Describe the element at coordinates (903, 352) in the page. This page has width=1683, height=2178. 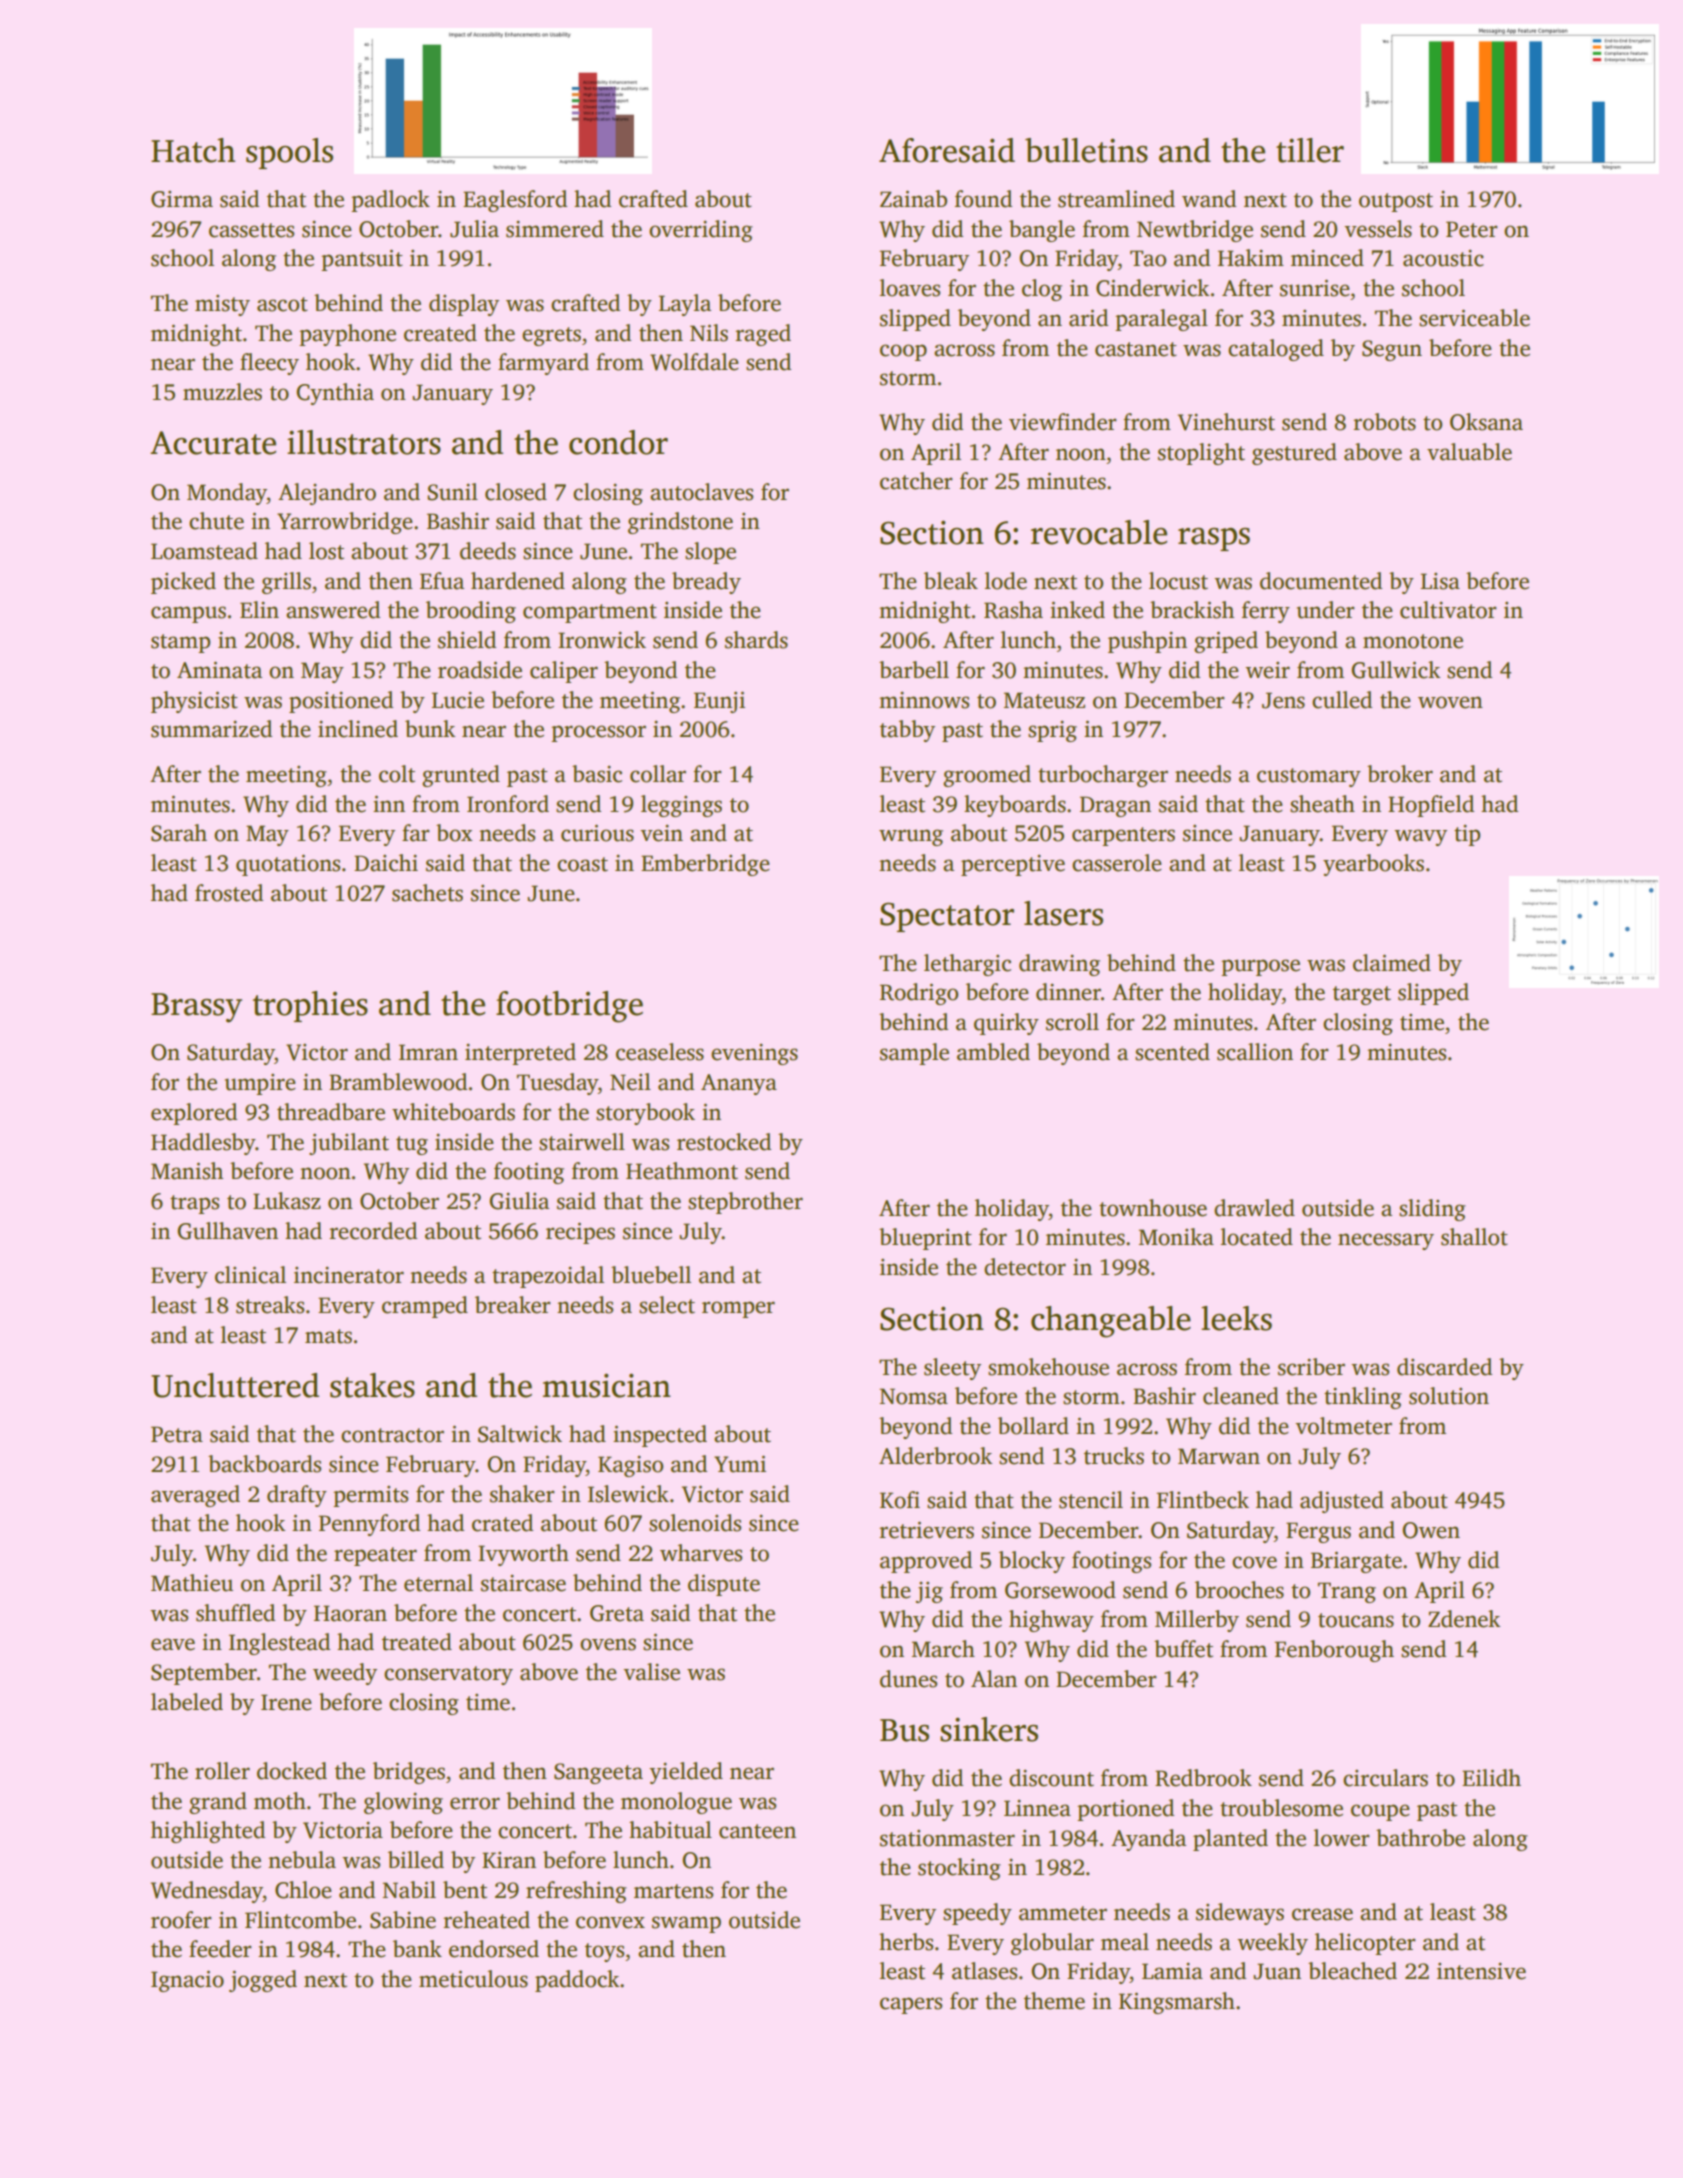
I see `coop` at that location.
